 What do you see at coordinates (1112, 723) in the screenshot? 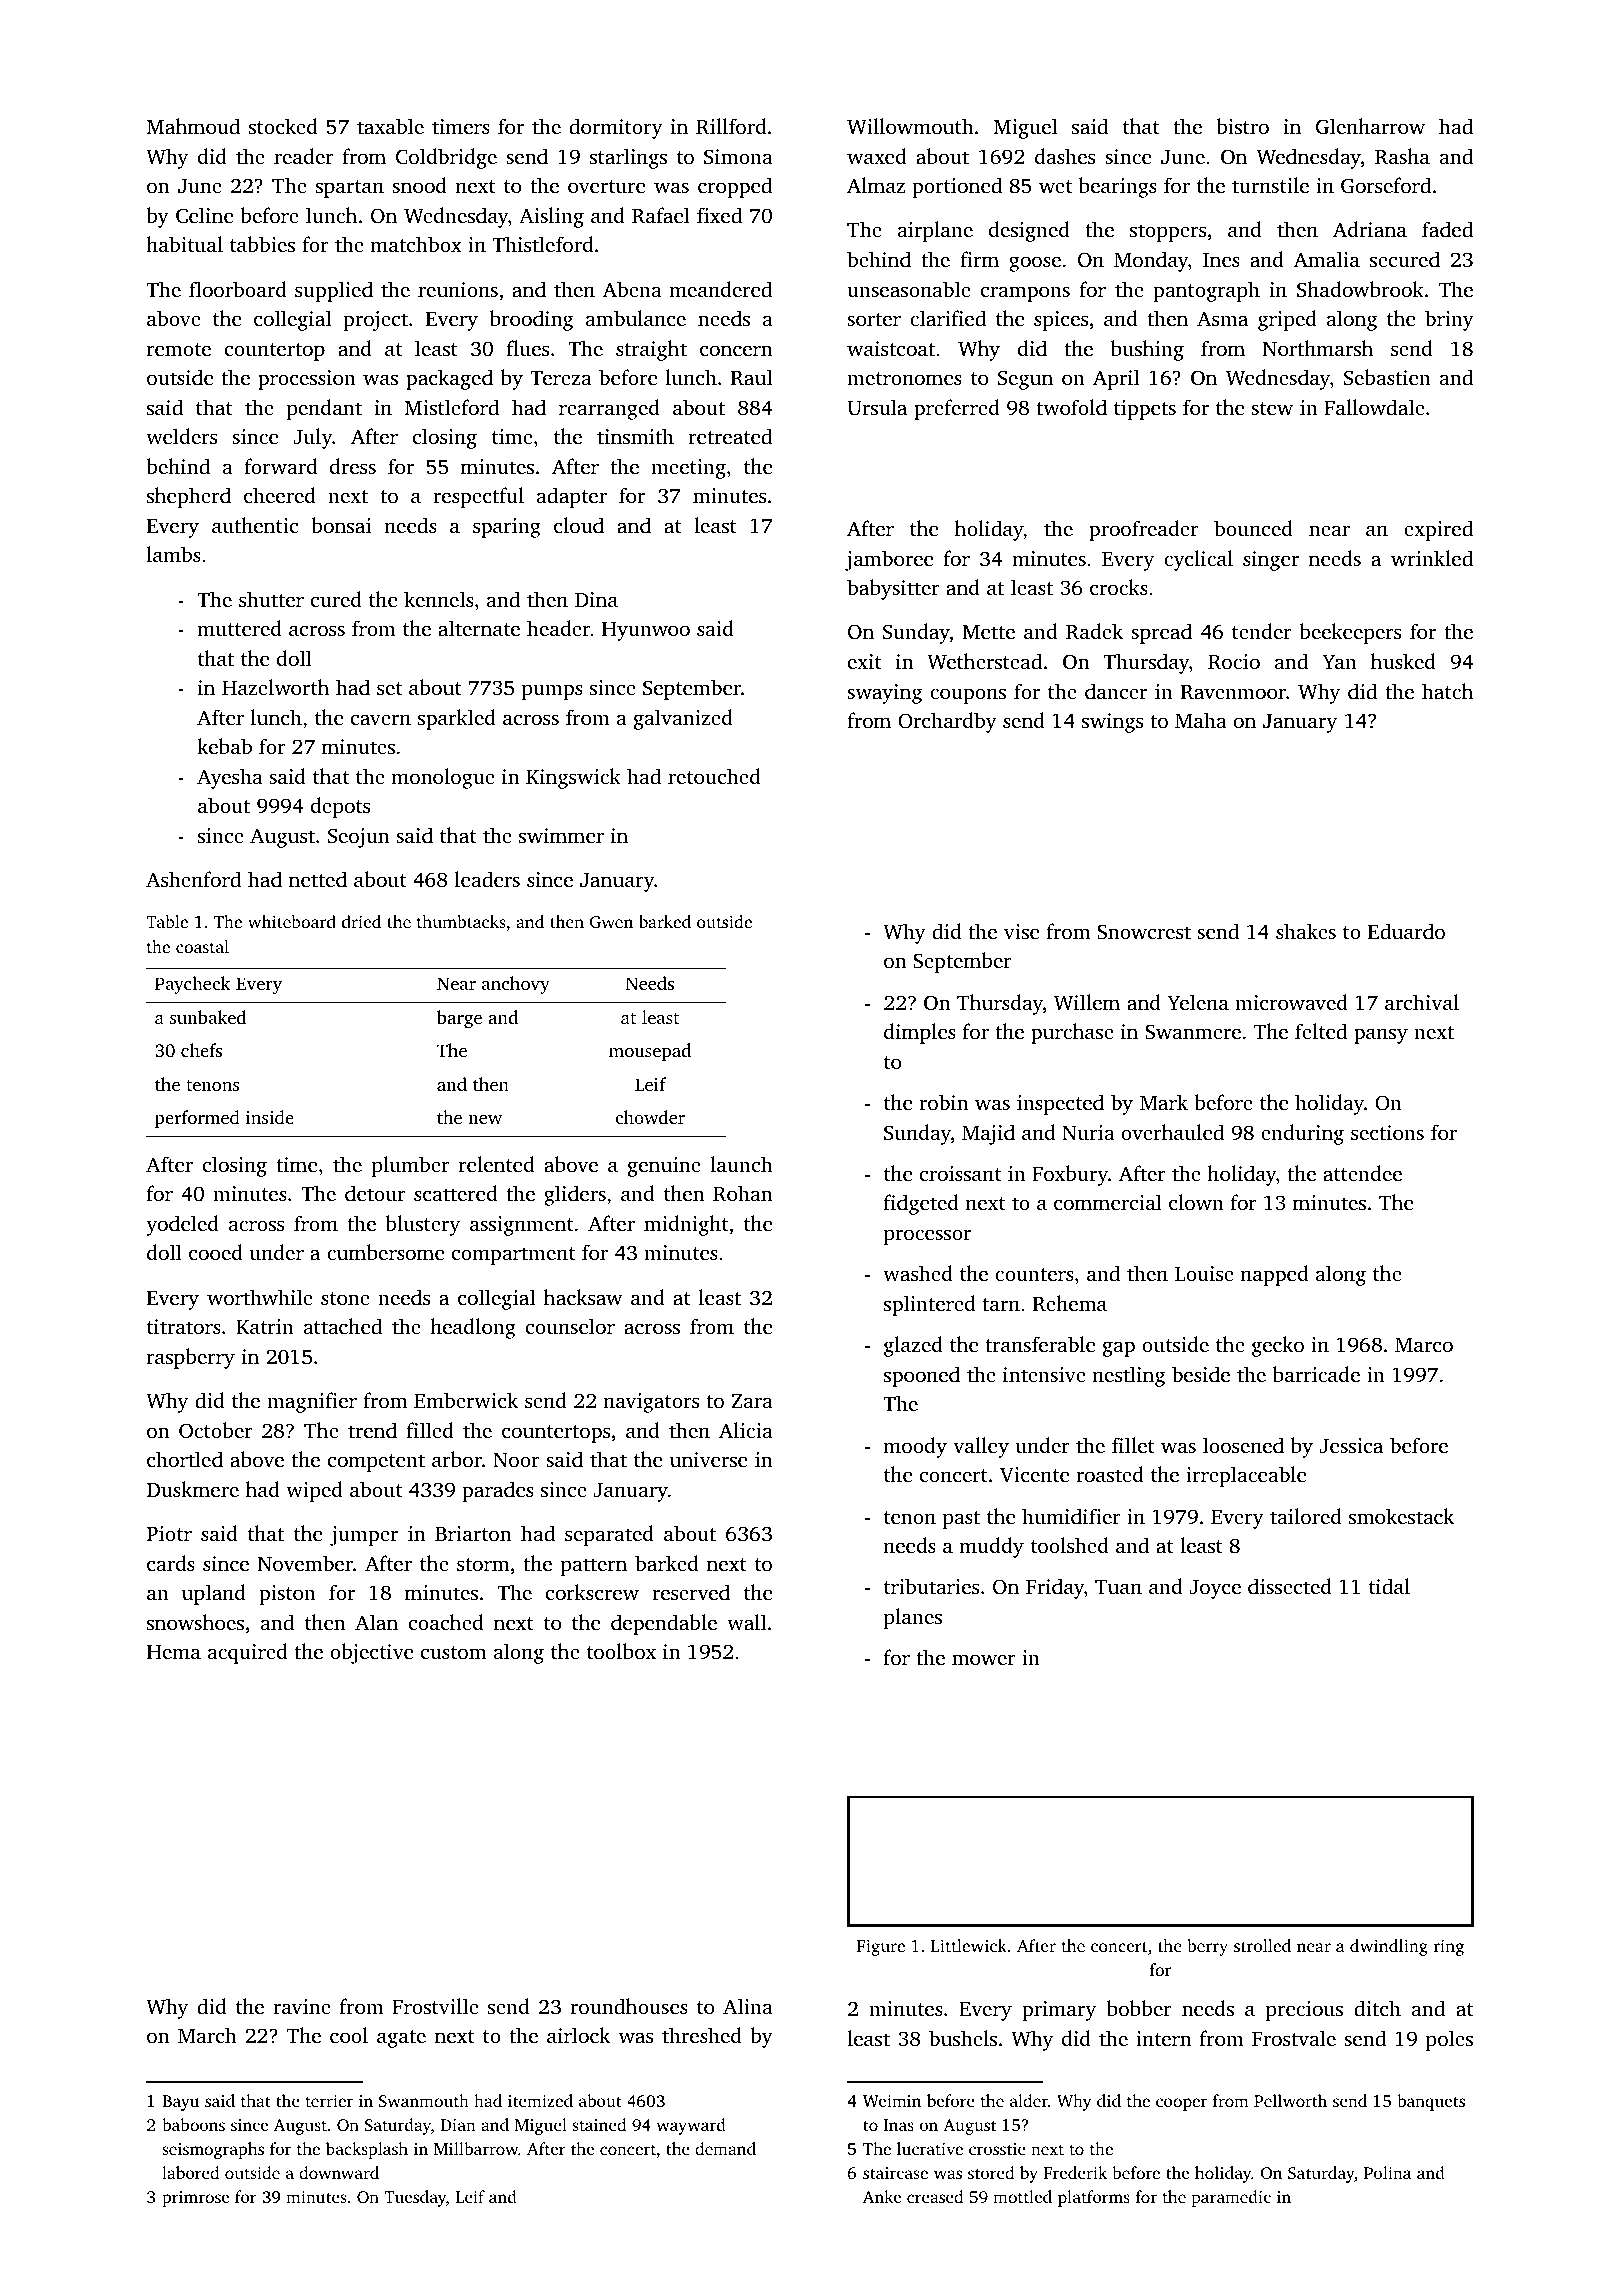
I see `swings` at bounding box center [1112, 723].
